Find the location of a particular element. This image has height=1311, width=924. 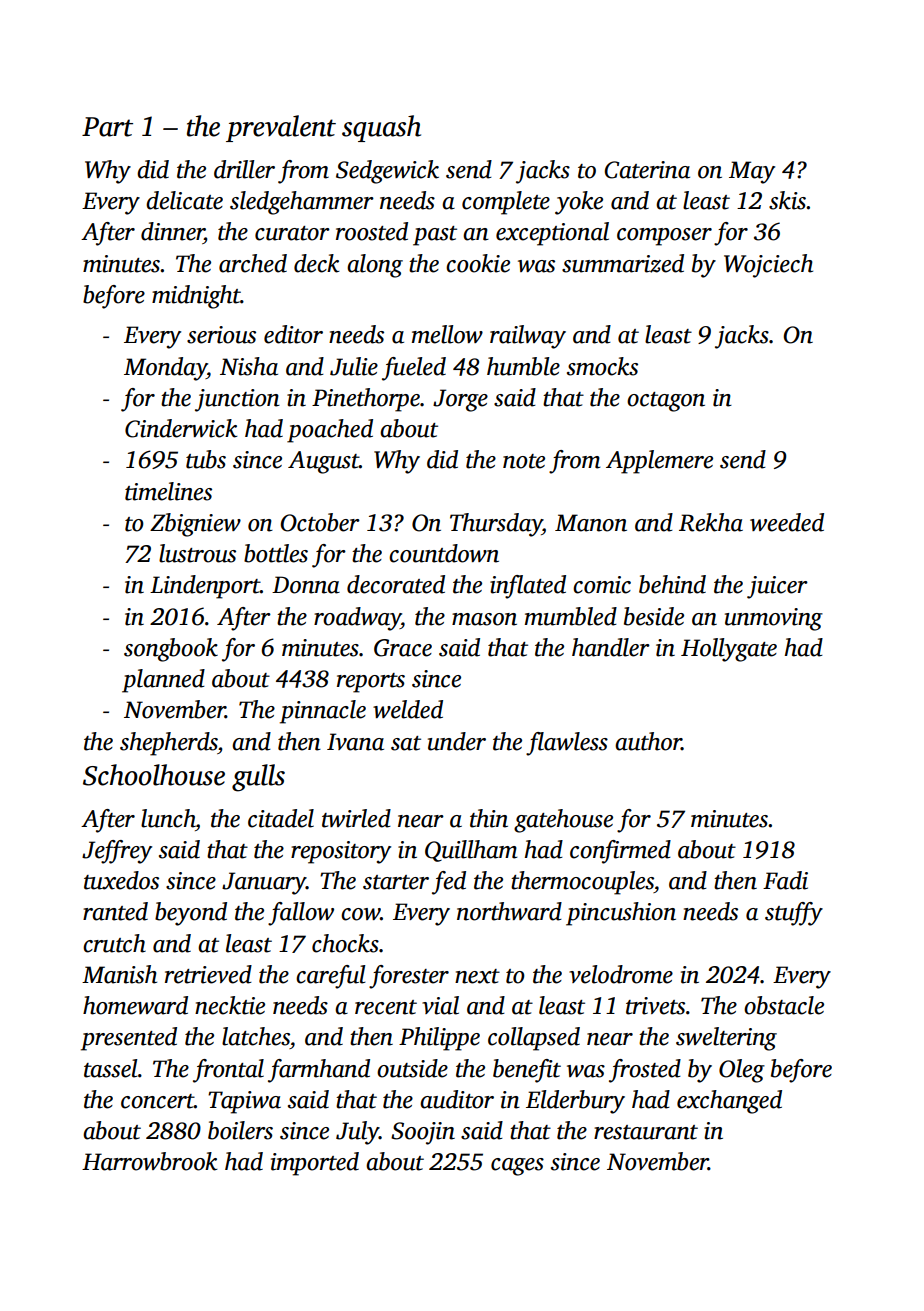

confirmed is located at coordinates (620, 852).
